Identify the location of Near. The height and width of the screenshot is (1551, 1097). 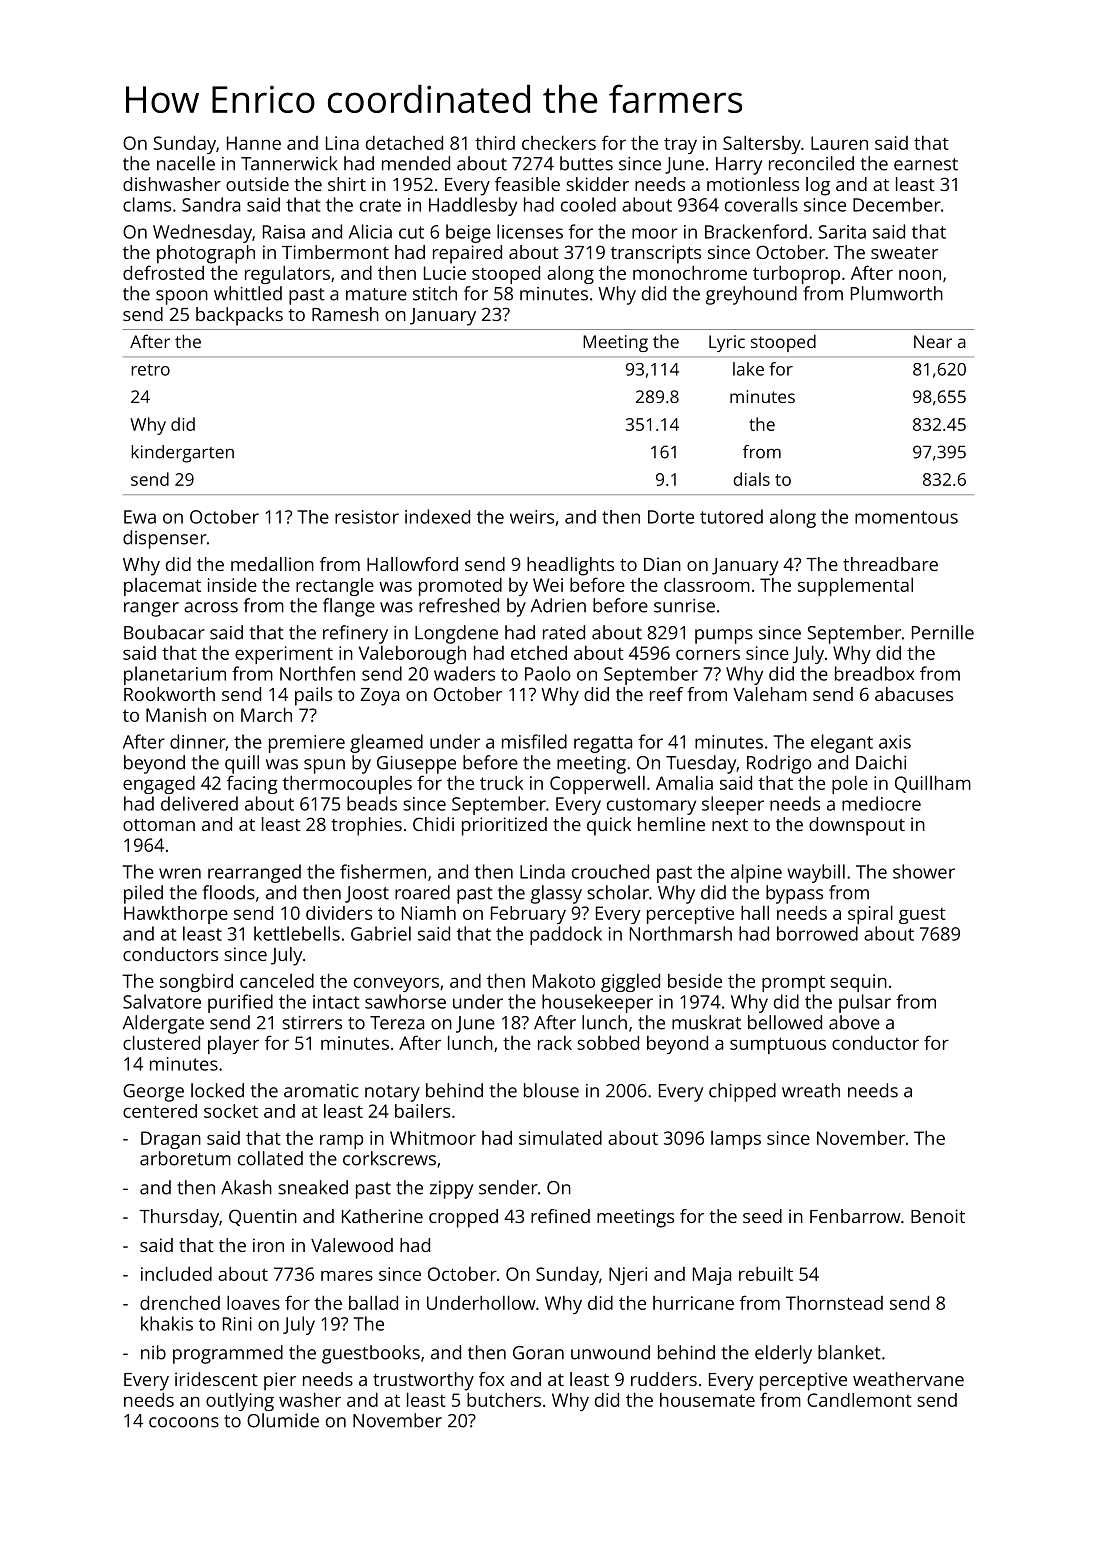
(933, 341).
